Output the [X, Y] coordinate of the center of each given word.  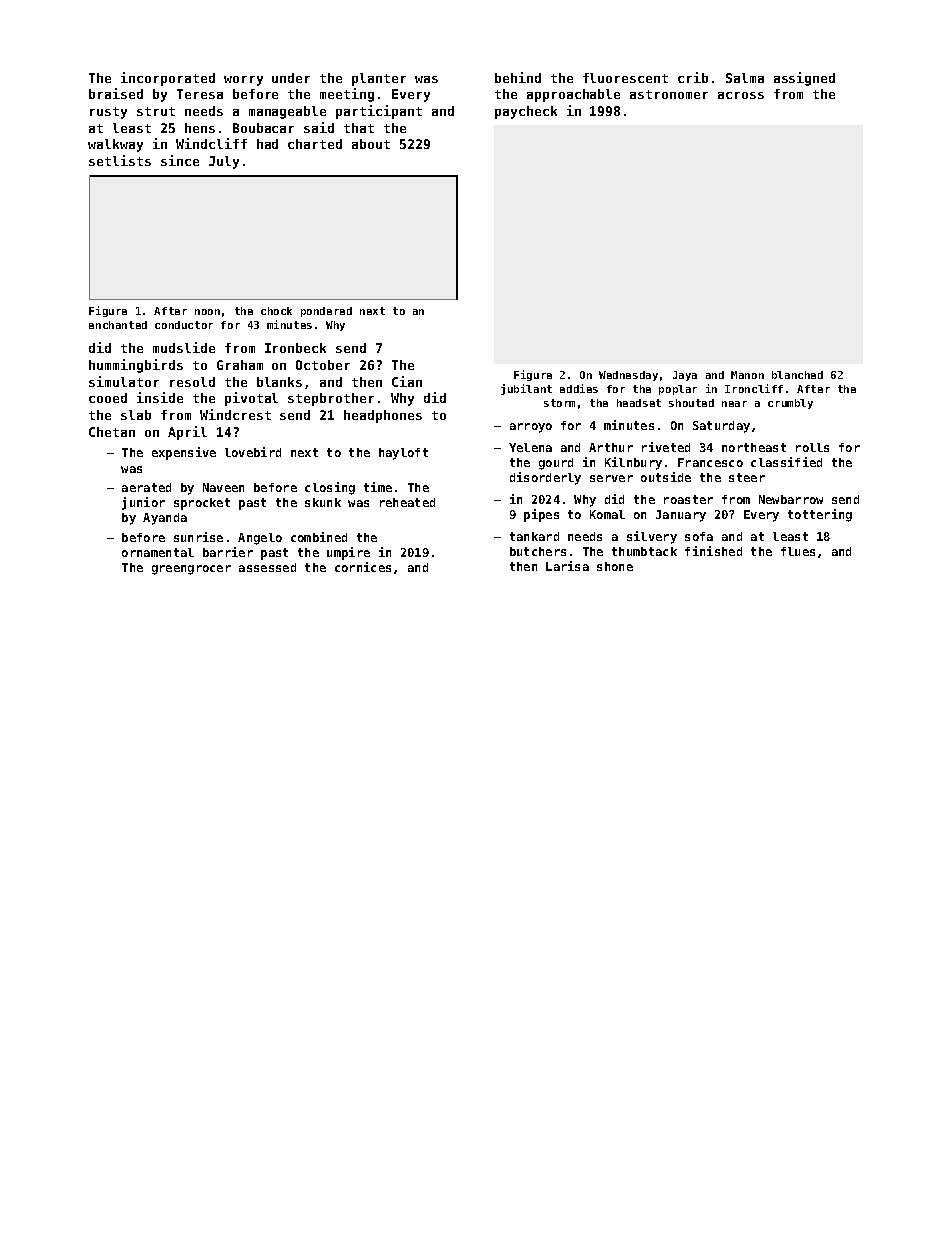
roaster [688, 499]
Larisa [567, 566]
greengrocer [191, 570]
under [291, 78]
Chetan [112, 432]
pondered [326, 312]
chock [276, 311]
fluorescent [625, 78]
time [378, 487]
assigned [804, 79]
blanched [797, 375]
